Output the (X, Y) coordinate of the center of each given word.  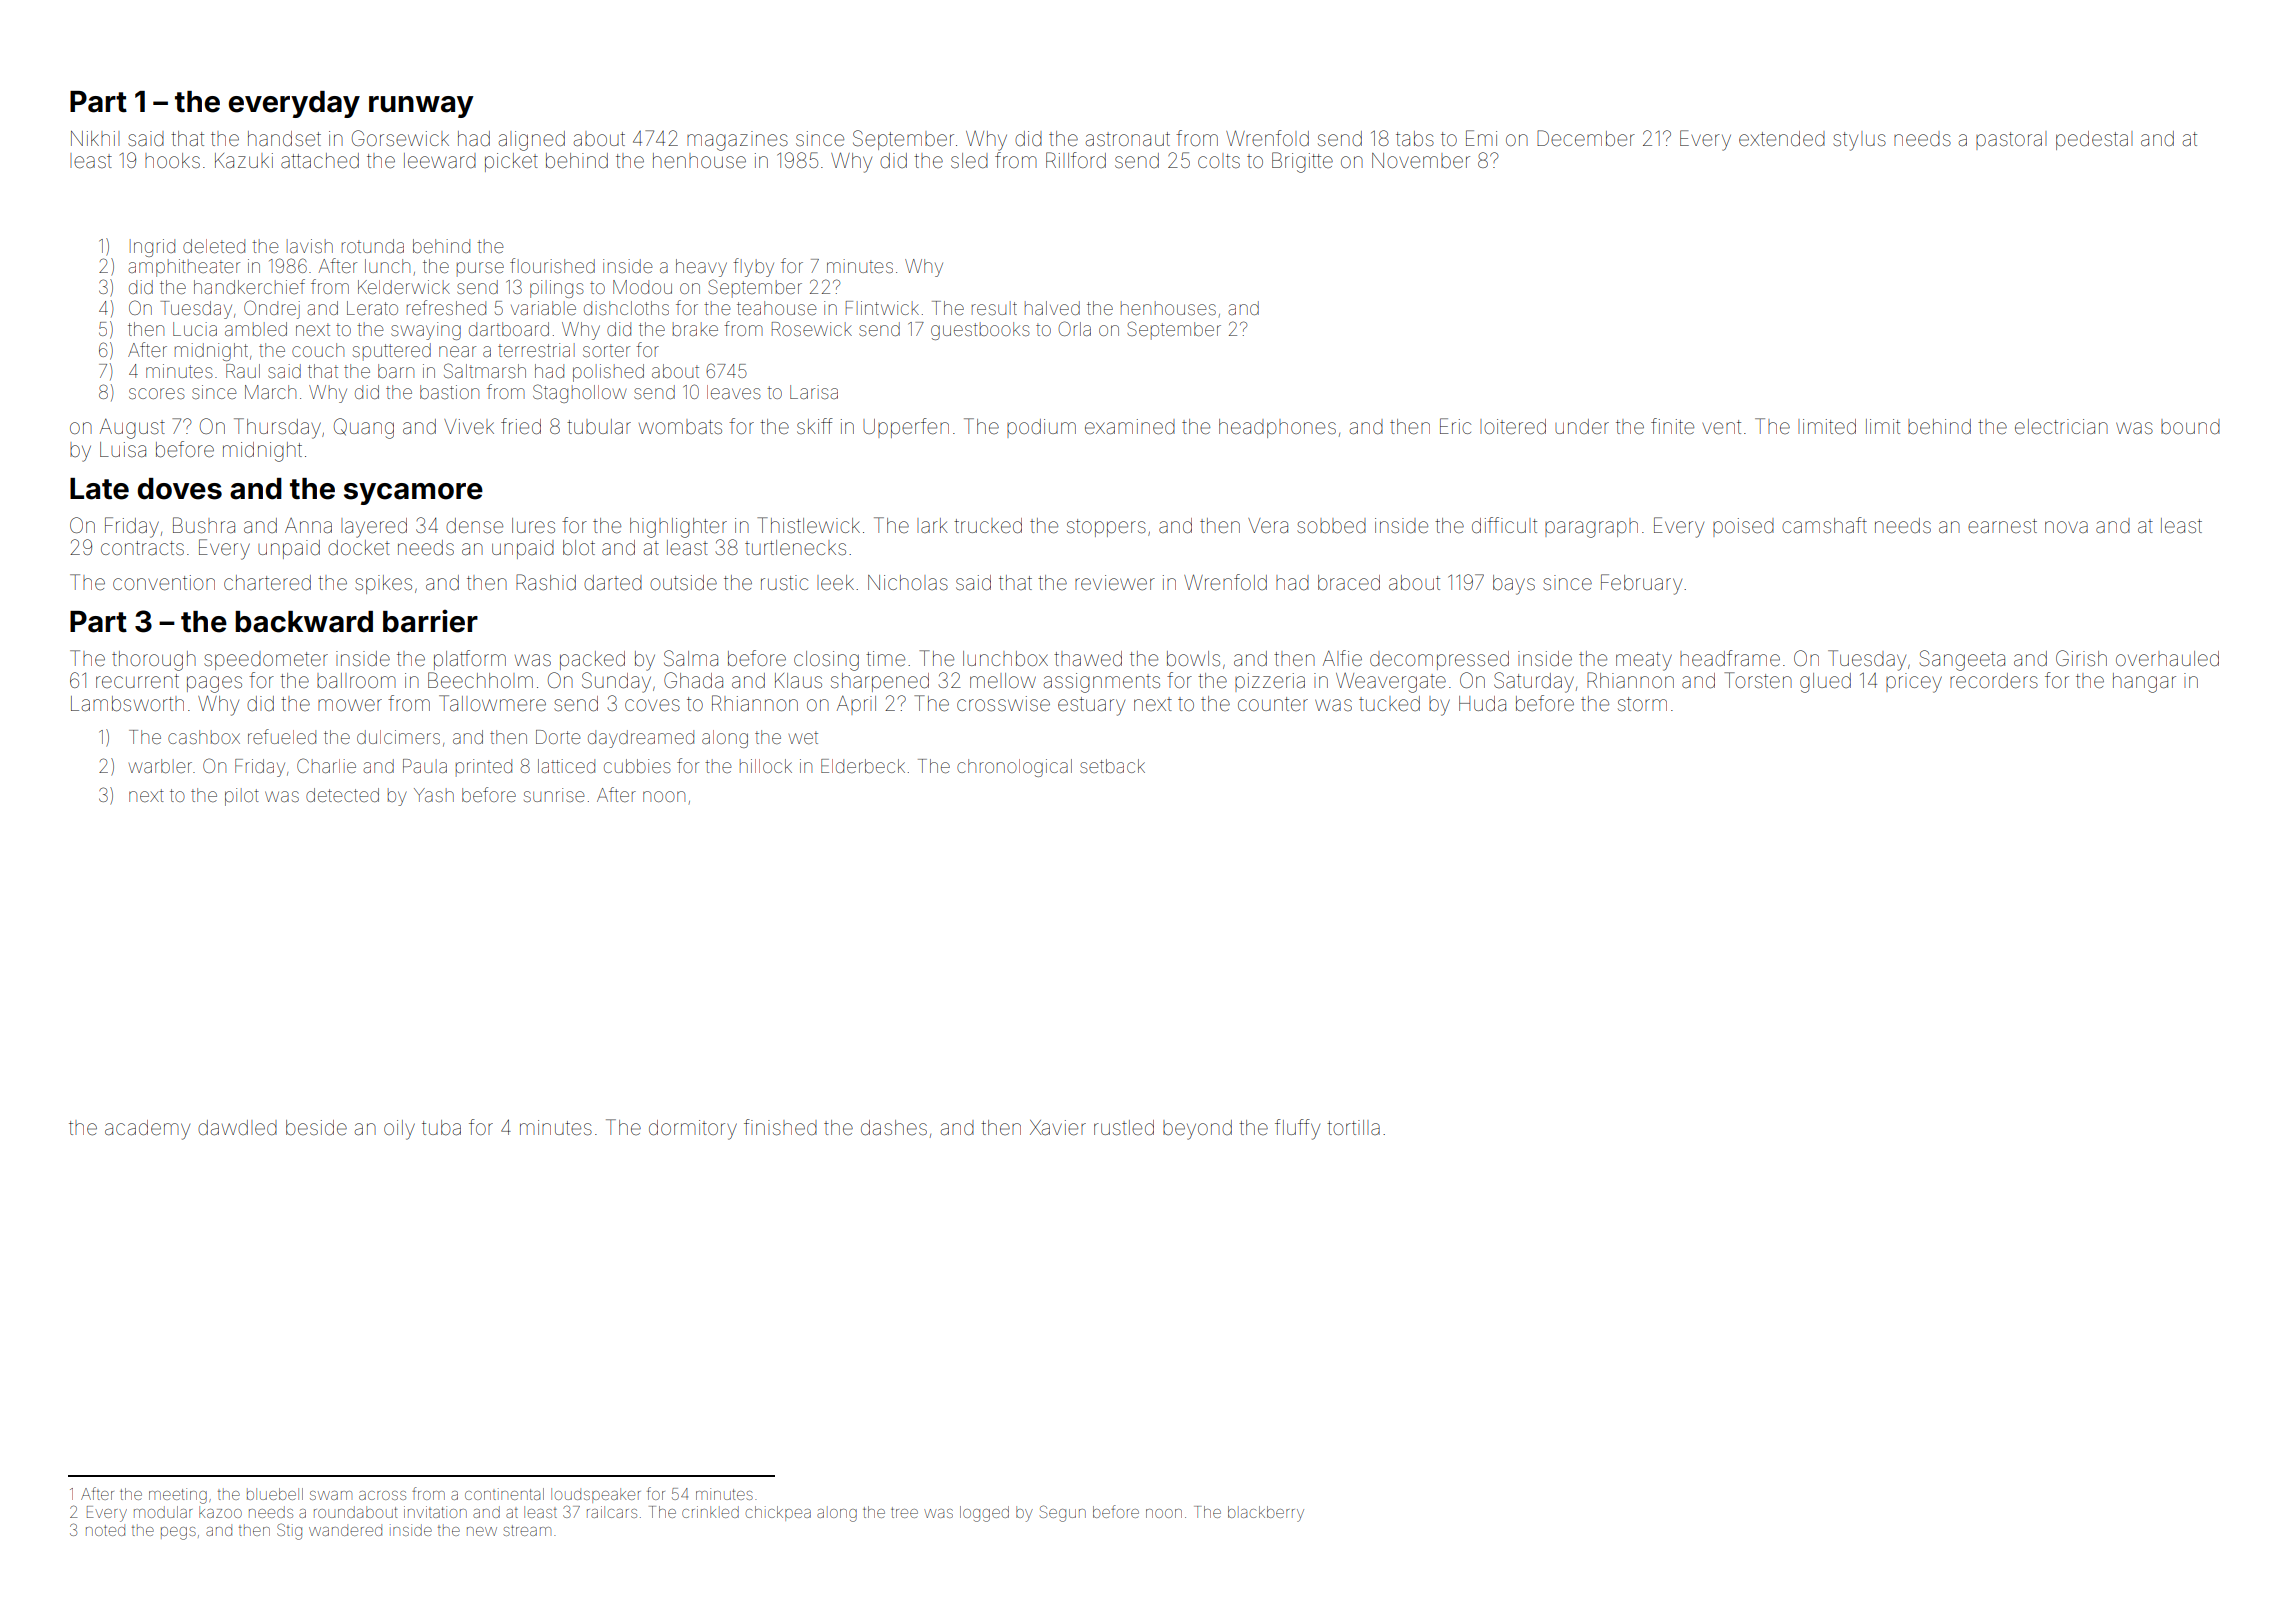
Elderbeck (863, 766)
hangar (2144, 683)
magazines (737, 141)
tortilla (1353, 1127)
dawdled (237, 1128)
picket (511, 162)
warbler (160, 766)
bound (2190, 426)
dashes (894, 1127)
